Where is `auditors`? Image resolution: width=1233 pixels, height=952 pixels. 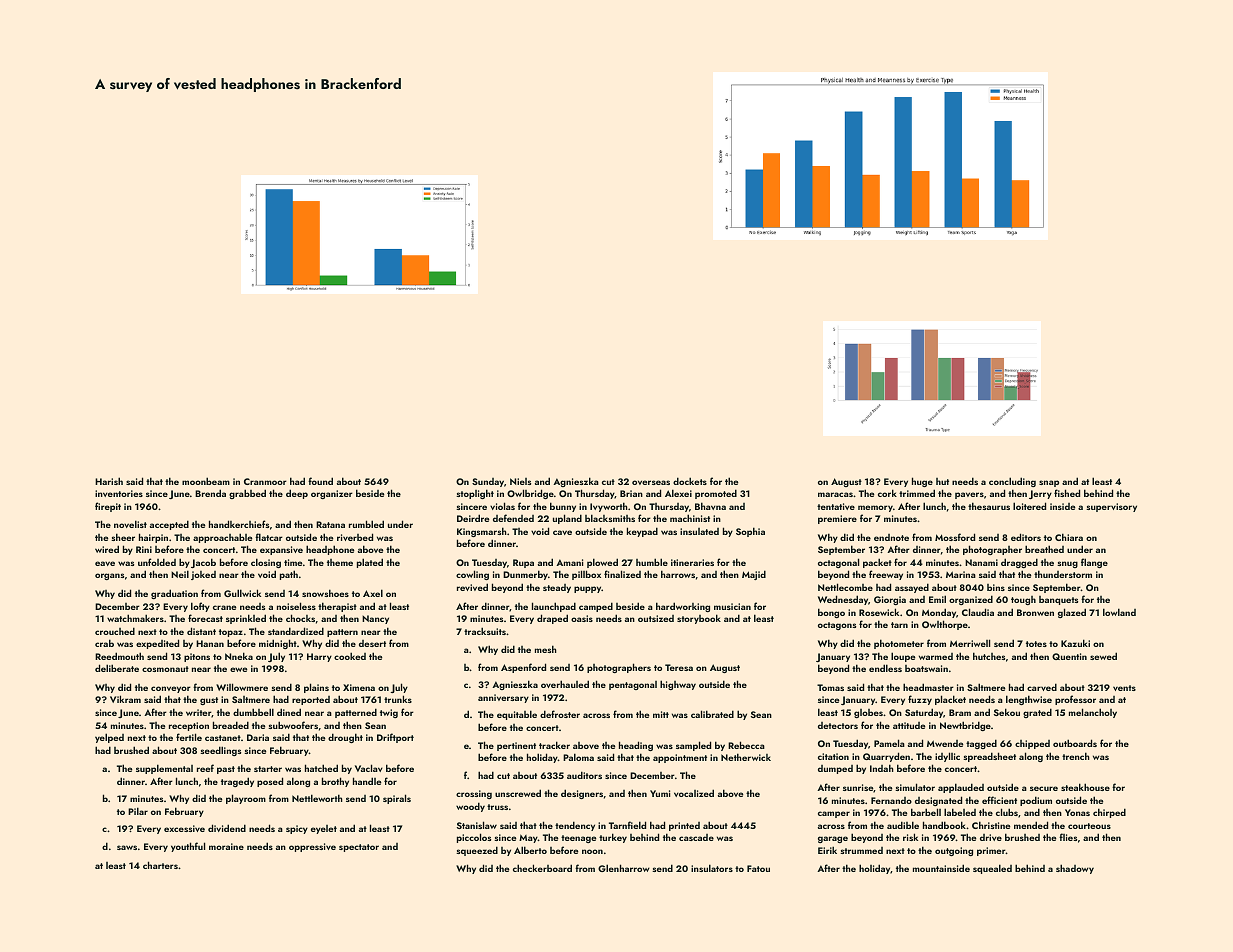 auditors is located at coordinates (584, 775).
